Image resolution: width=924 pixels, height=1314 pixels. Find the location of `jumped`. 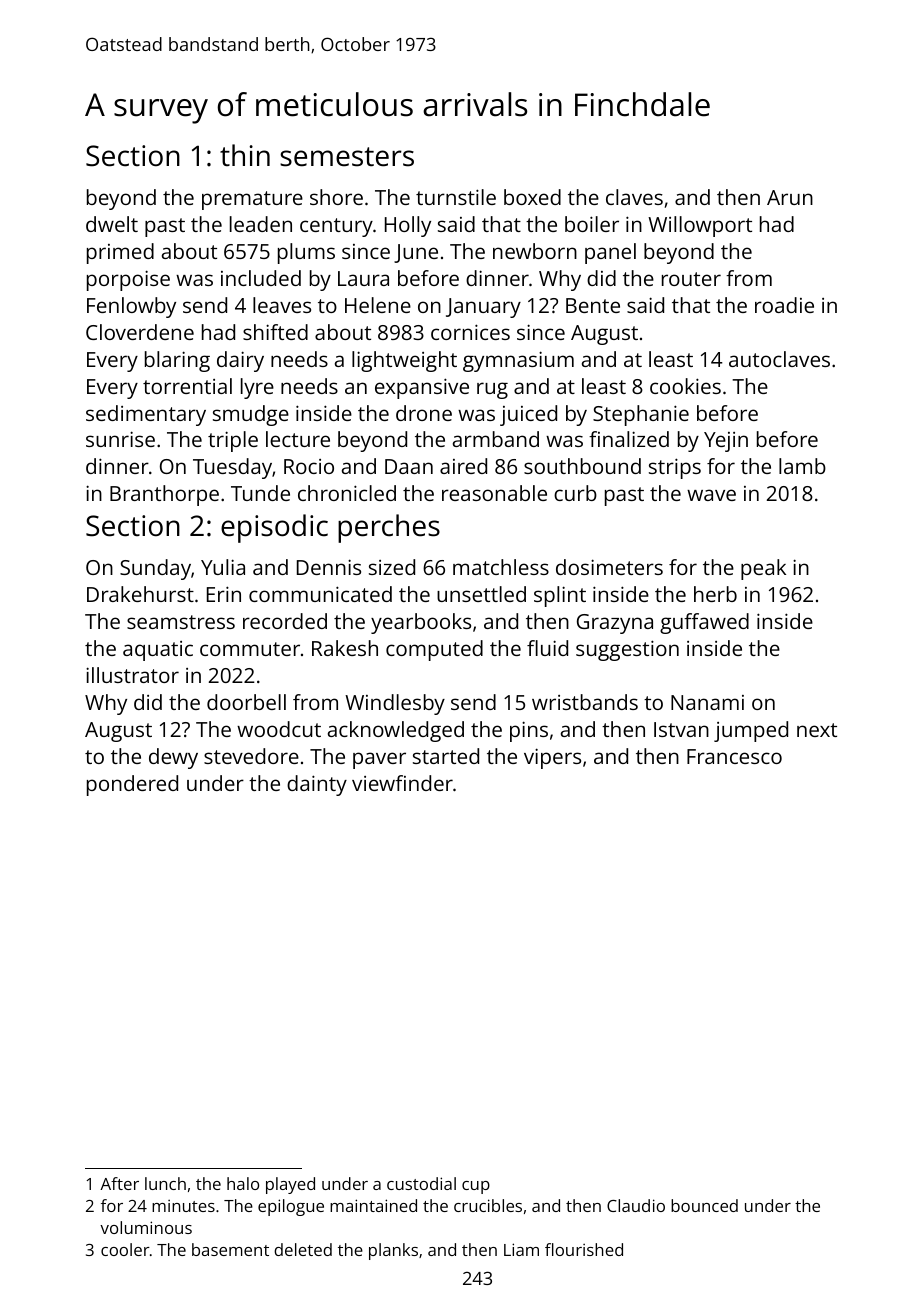

jumped is located at coordinates (751, 731).
